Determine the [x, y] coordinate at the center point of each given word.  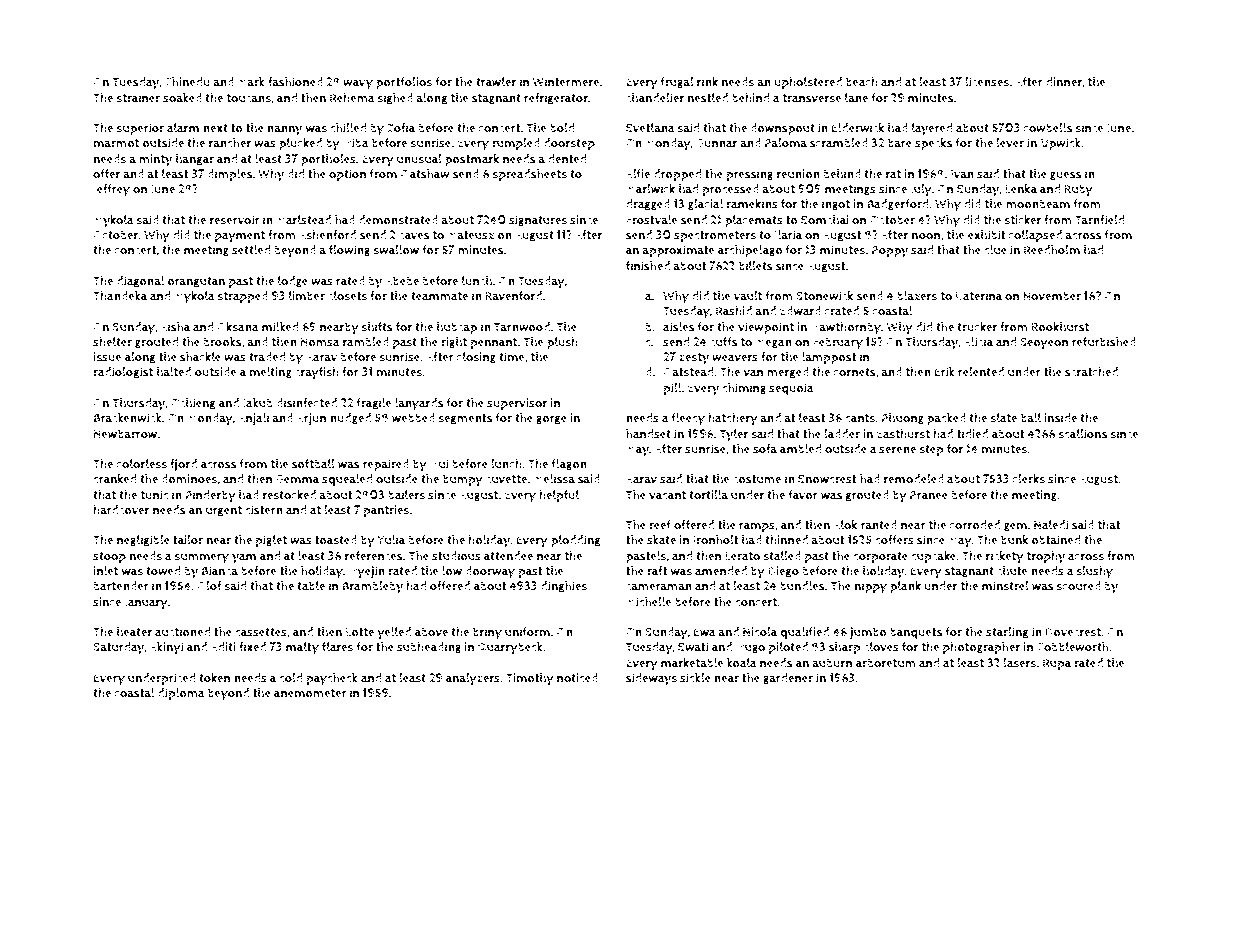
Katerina [979, 296]
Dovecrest [1073, 632]
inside [1060, 418]
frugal [677, 83]
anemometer [310, 693]
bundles [802, 586]
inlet [105, 570]
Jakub [258, 403]
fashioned [295, 82]
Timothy [530, 679]
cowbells [1048, 128]
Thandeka [120, 296]
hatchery [733, 419]
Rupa [1057, 664]
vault [748, 296]
